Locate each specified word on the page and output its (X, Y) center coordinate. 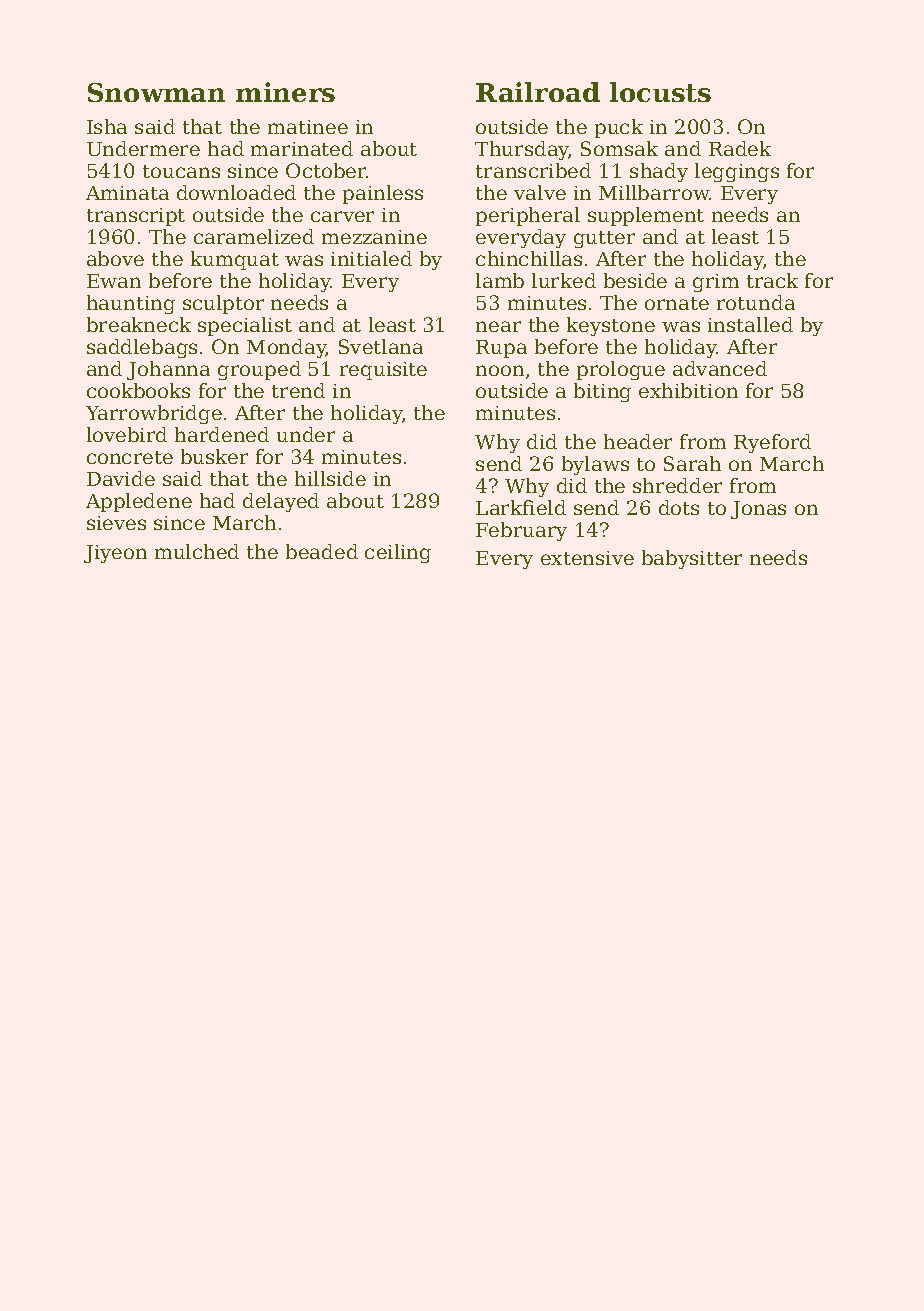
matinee (308, 127)
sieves (116, 523)
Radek (740, 148)
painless (383, 194)
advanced (720, 368)
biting (602, 392)
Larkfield (521, 507)
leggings (737, 172)
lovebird (127, 434)
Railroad (538, 92)
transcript (136, 217)
